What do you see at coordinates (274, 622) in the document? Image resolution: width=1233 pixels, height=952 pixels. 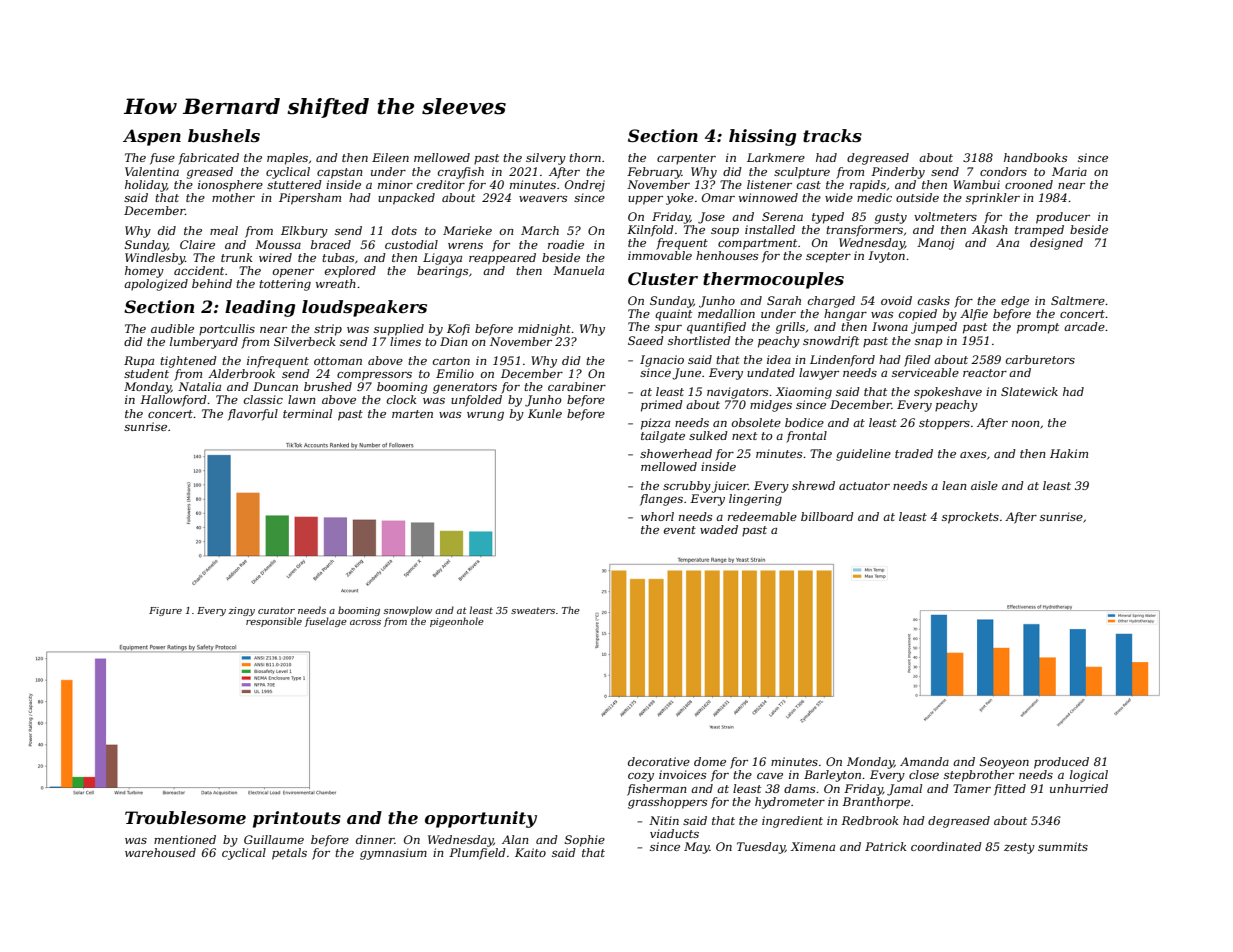 I see `responsible` at bounding box center [274, 622].
